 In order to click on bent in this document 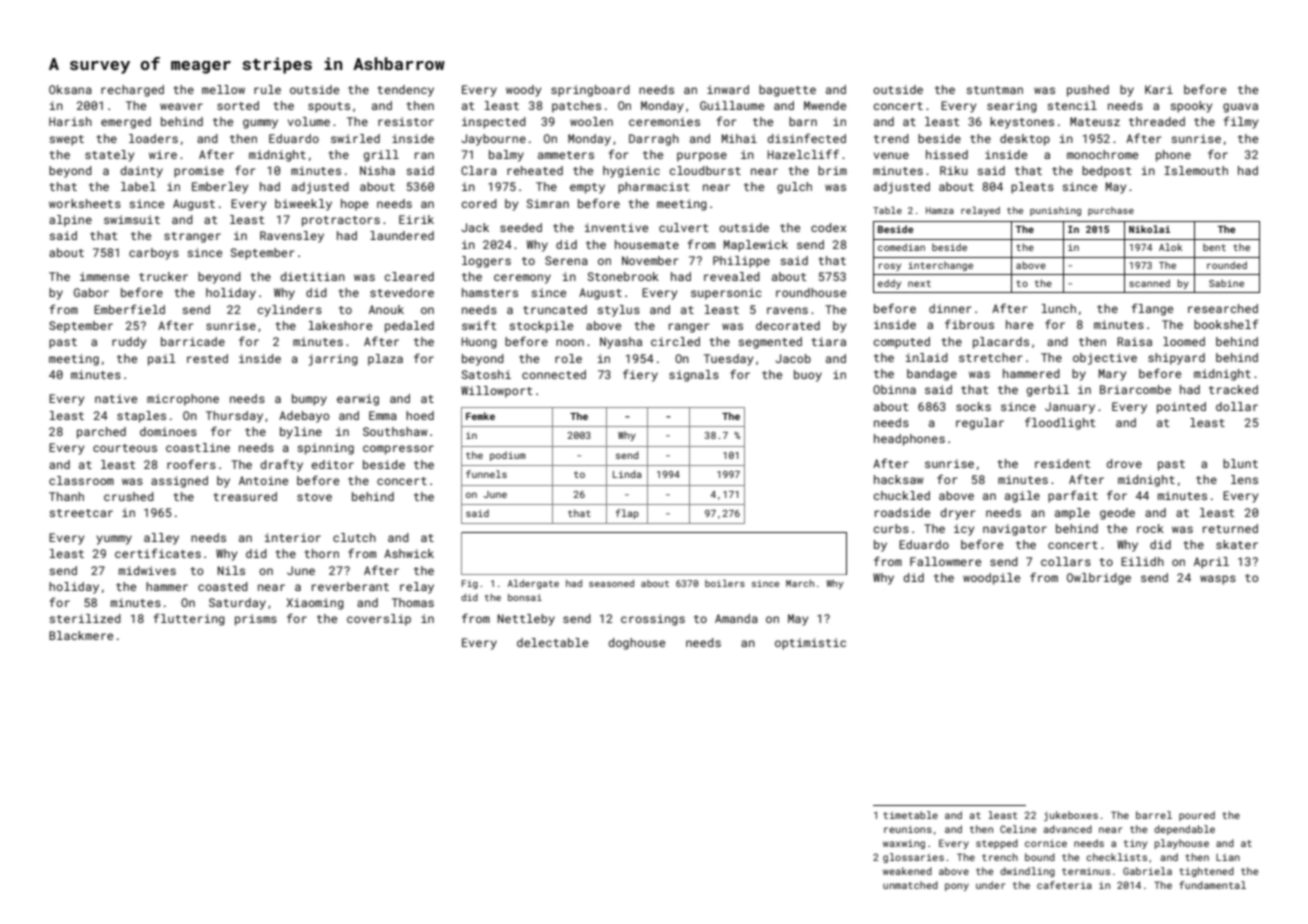, I will do `click(1214, 247)`.
